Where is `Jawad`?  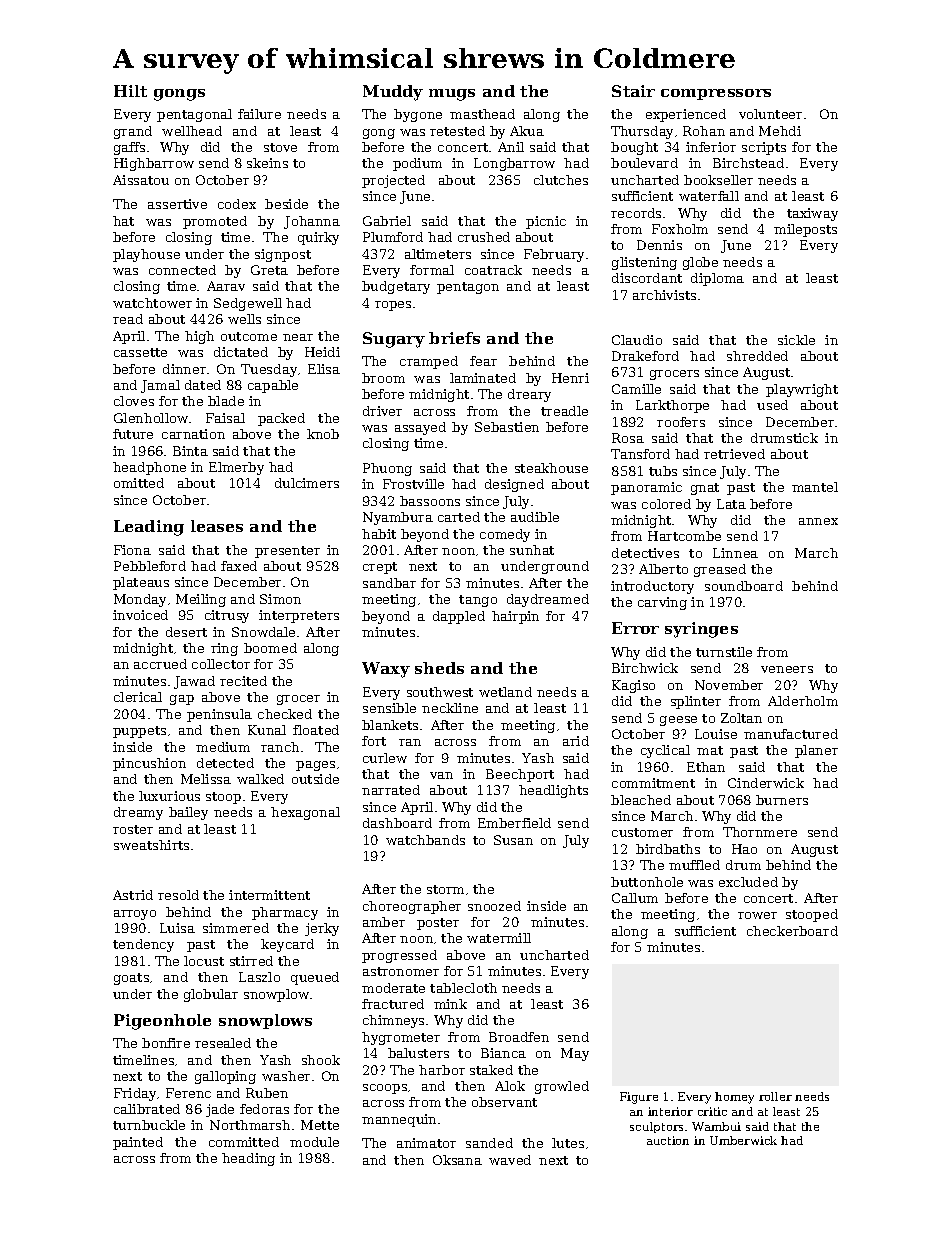 Jawad is located at coordinates (194, 682).
